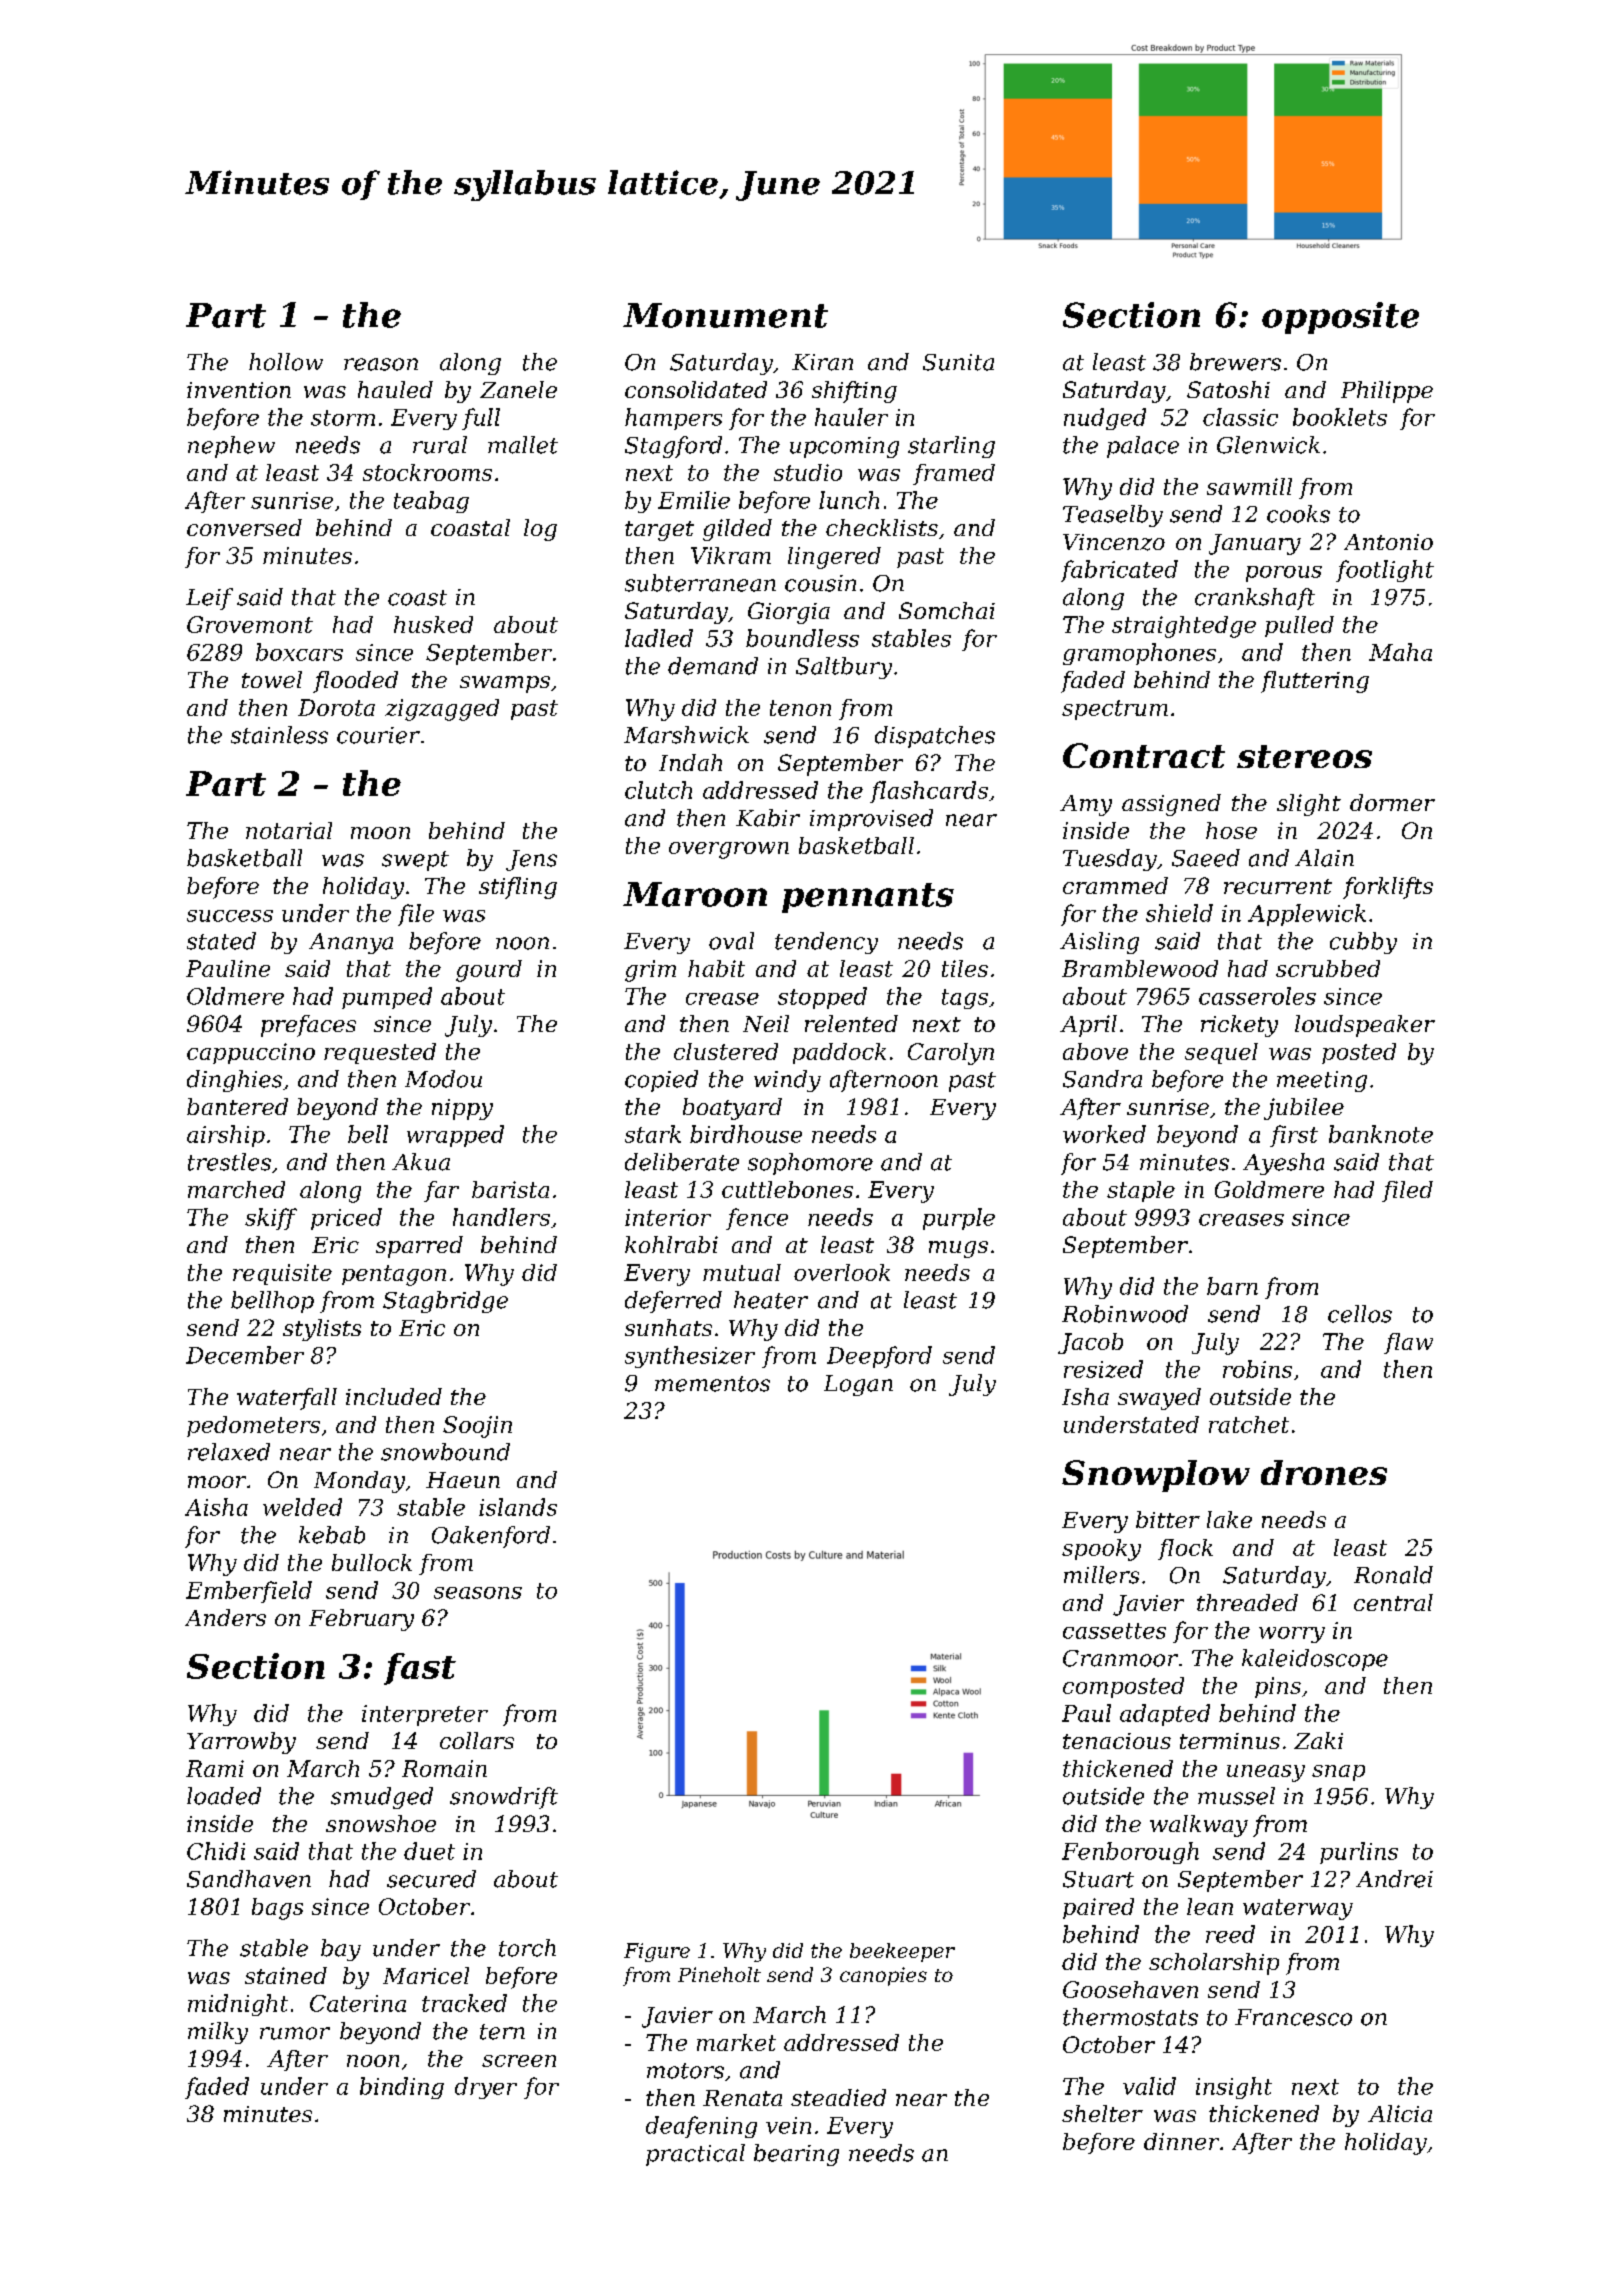 This document has width=1620, height=2292. What do you see at coordinates (883, 1976) in the document?
I see `canopies` at bounding box center [883, 1976].
